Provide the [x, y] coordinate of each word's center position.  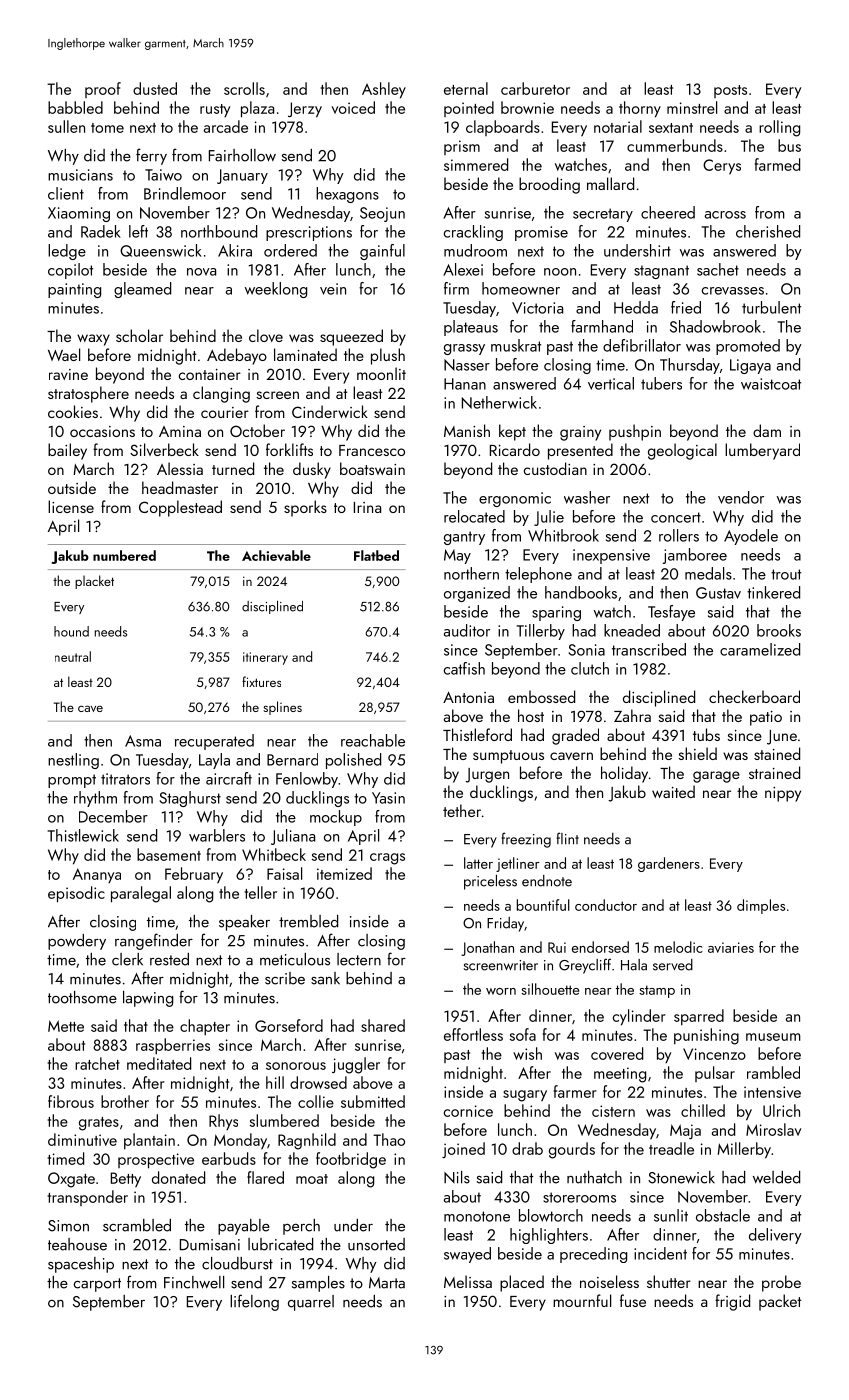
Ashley [384, 90]
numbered [124, 555]
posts [730, 91]
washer [587, 497]
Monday [240, 1141]
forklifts [289, 449]
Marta [387, 1283]
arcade [226, 126]
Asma [143, 741]
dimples [761, 906]
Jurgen [487, 775]
